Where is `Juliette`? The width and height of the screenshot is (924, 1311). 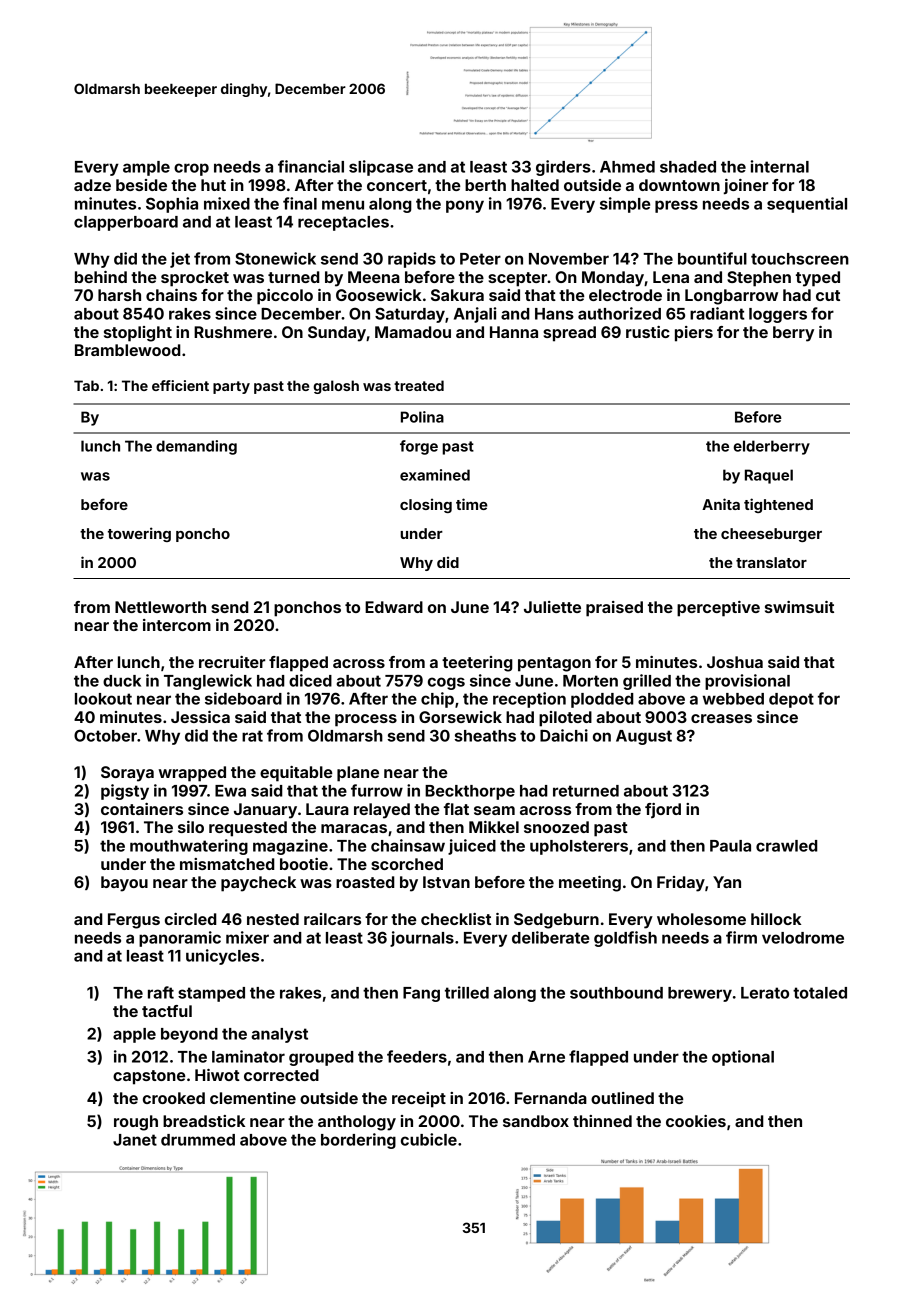
Juliette is located at coordinates (552, 607).
